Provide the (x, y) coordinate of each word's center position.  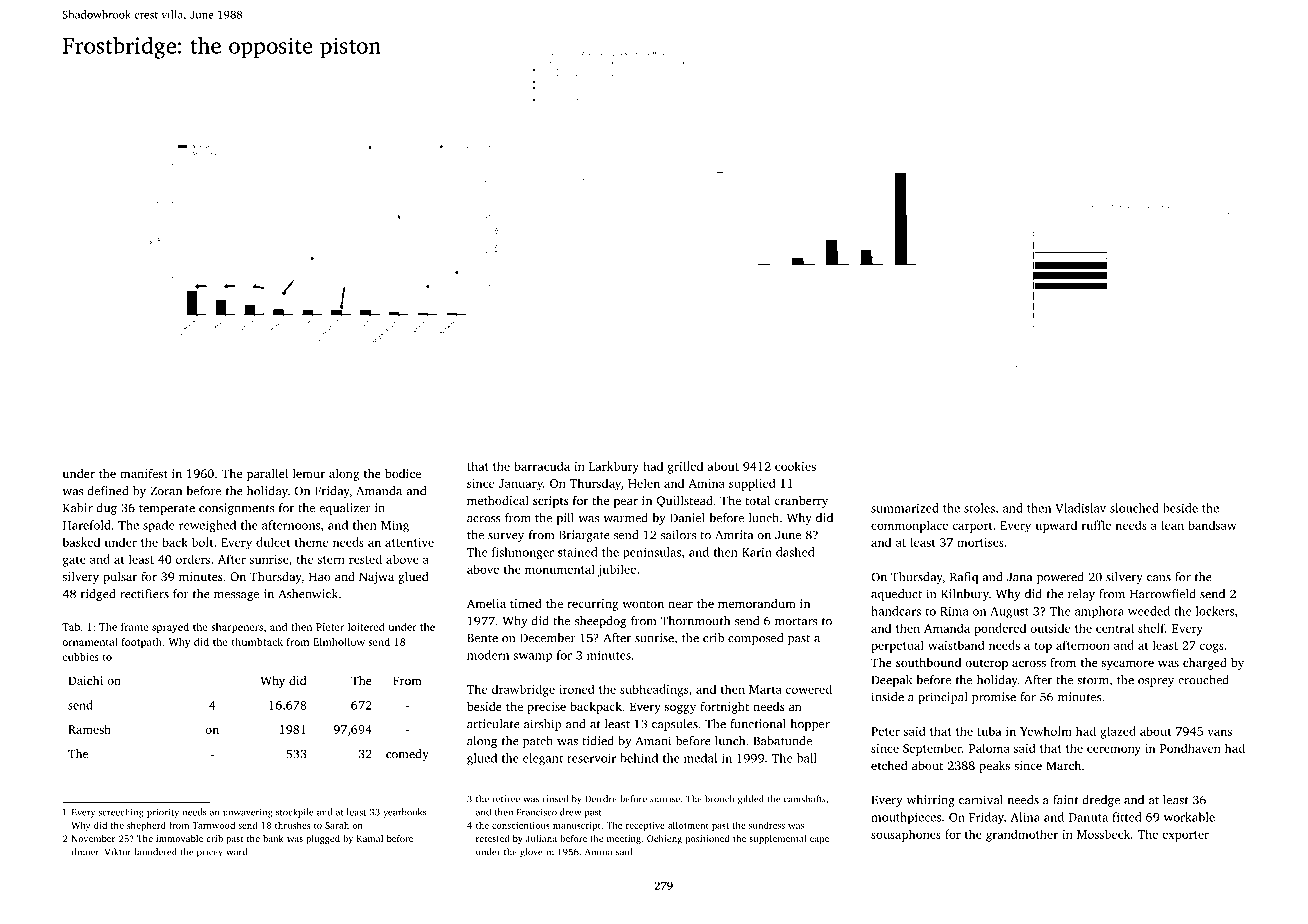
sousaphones (906, 835)
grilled (685, 467)
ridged (98, 595)
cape (819, 840)
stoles (979, 508)
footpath (142, 642)
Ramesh (89, 729)
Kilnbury (965, 595)
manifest (144, 473)
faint (1065, 800)
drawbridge (523, 690)
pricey (210, 853)
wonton (643, 604)
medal (700, 758)
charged (1205, 663)
